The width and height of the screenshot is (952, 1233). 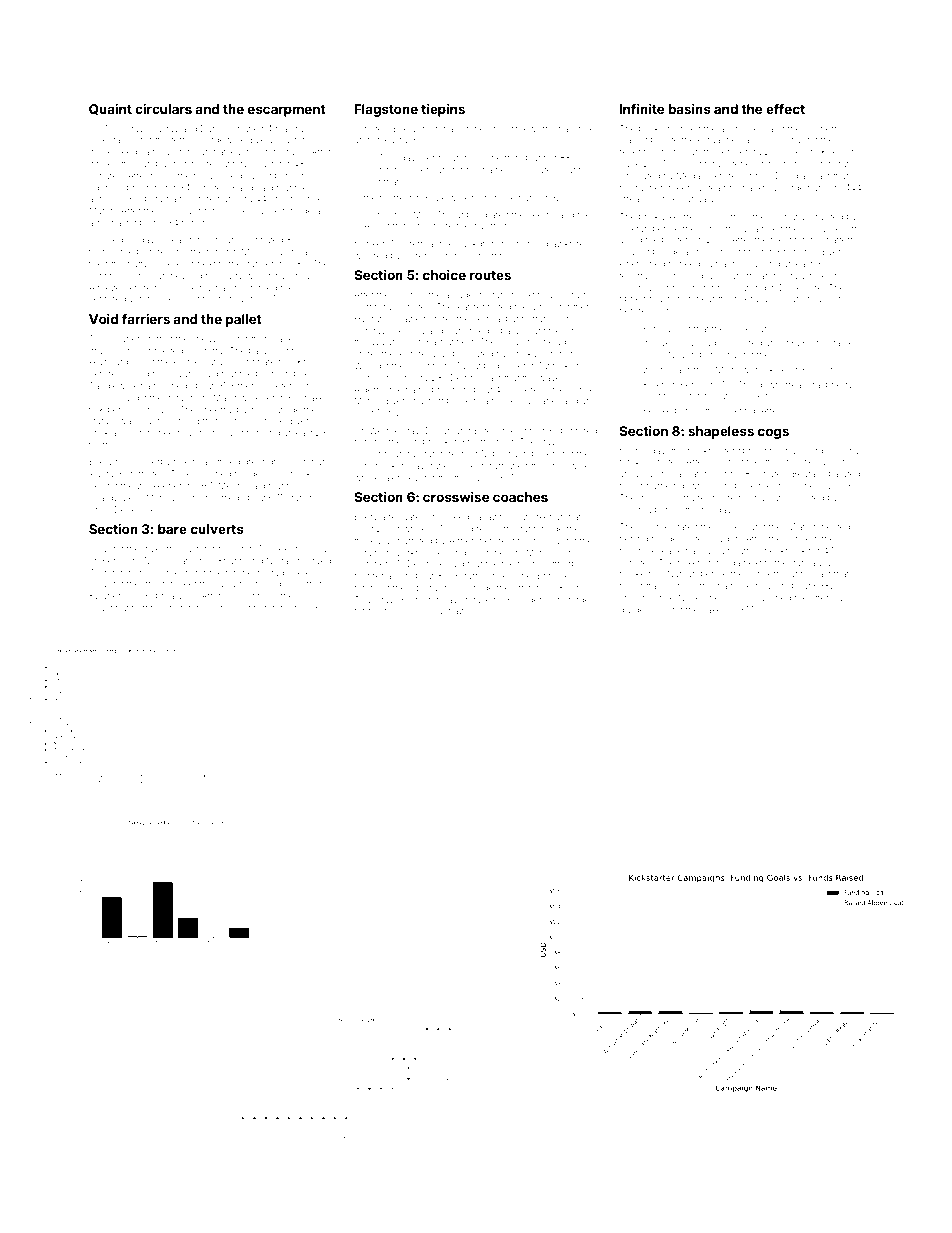 I want to click on broom, so click(x=398, y=611).
